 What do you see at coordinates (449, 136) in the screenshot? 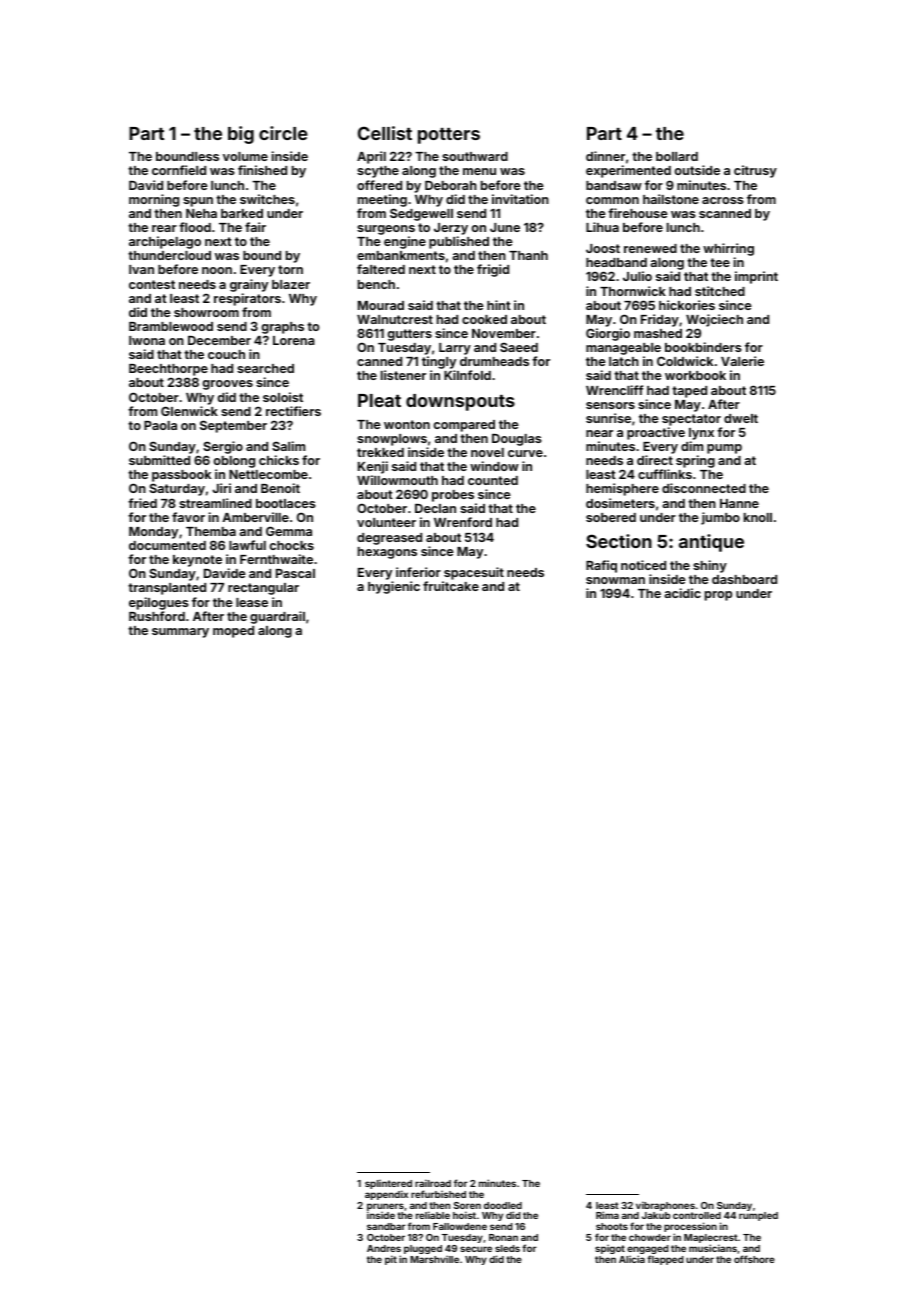
I see `potters` at bounding box center [449, 136].
